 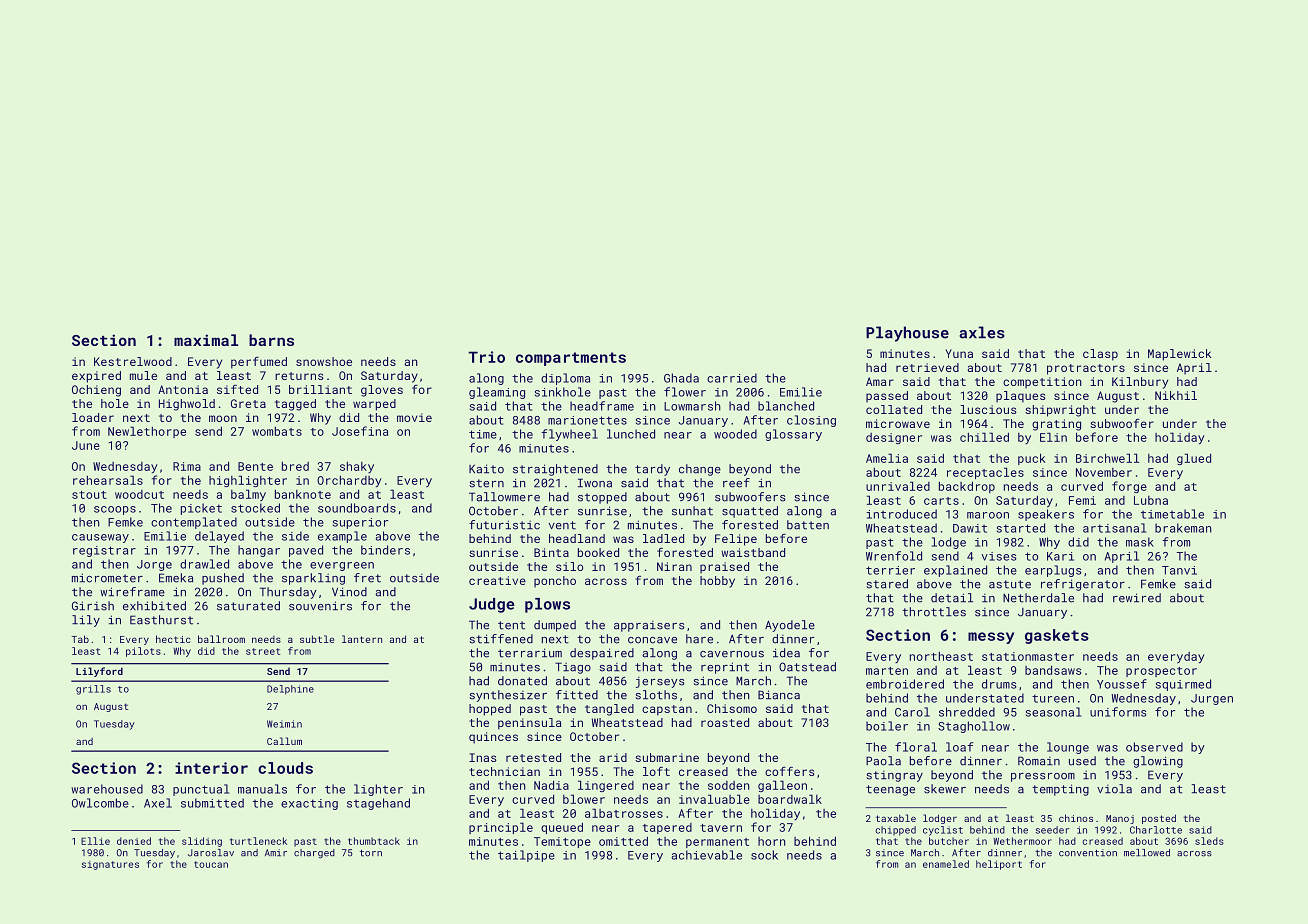 What do you see at coordinates (793, 435) in the screenshot?
I see `glossary` at bounding box center [793, 435].
